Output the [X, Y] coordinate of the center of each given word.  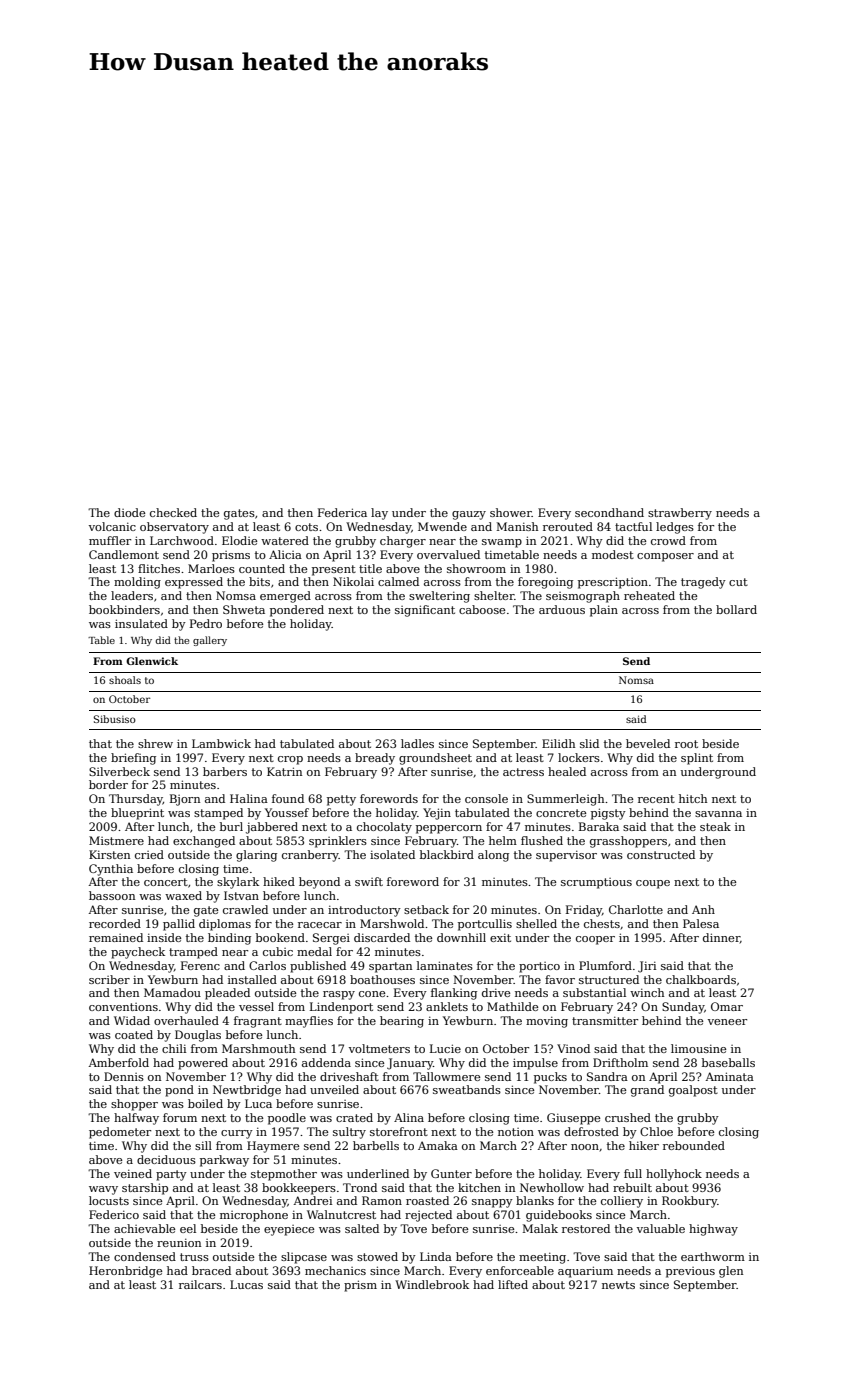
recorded [115, 923]
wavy [103, 1190]
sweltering [439, 597]
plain [604, 611]
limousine [698, 1048]
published [318, 967]
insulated [141, 623]
